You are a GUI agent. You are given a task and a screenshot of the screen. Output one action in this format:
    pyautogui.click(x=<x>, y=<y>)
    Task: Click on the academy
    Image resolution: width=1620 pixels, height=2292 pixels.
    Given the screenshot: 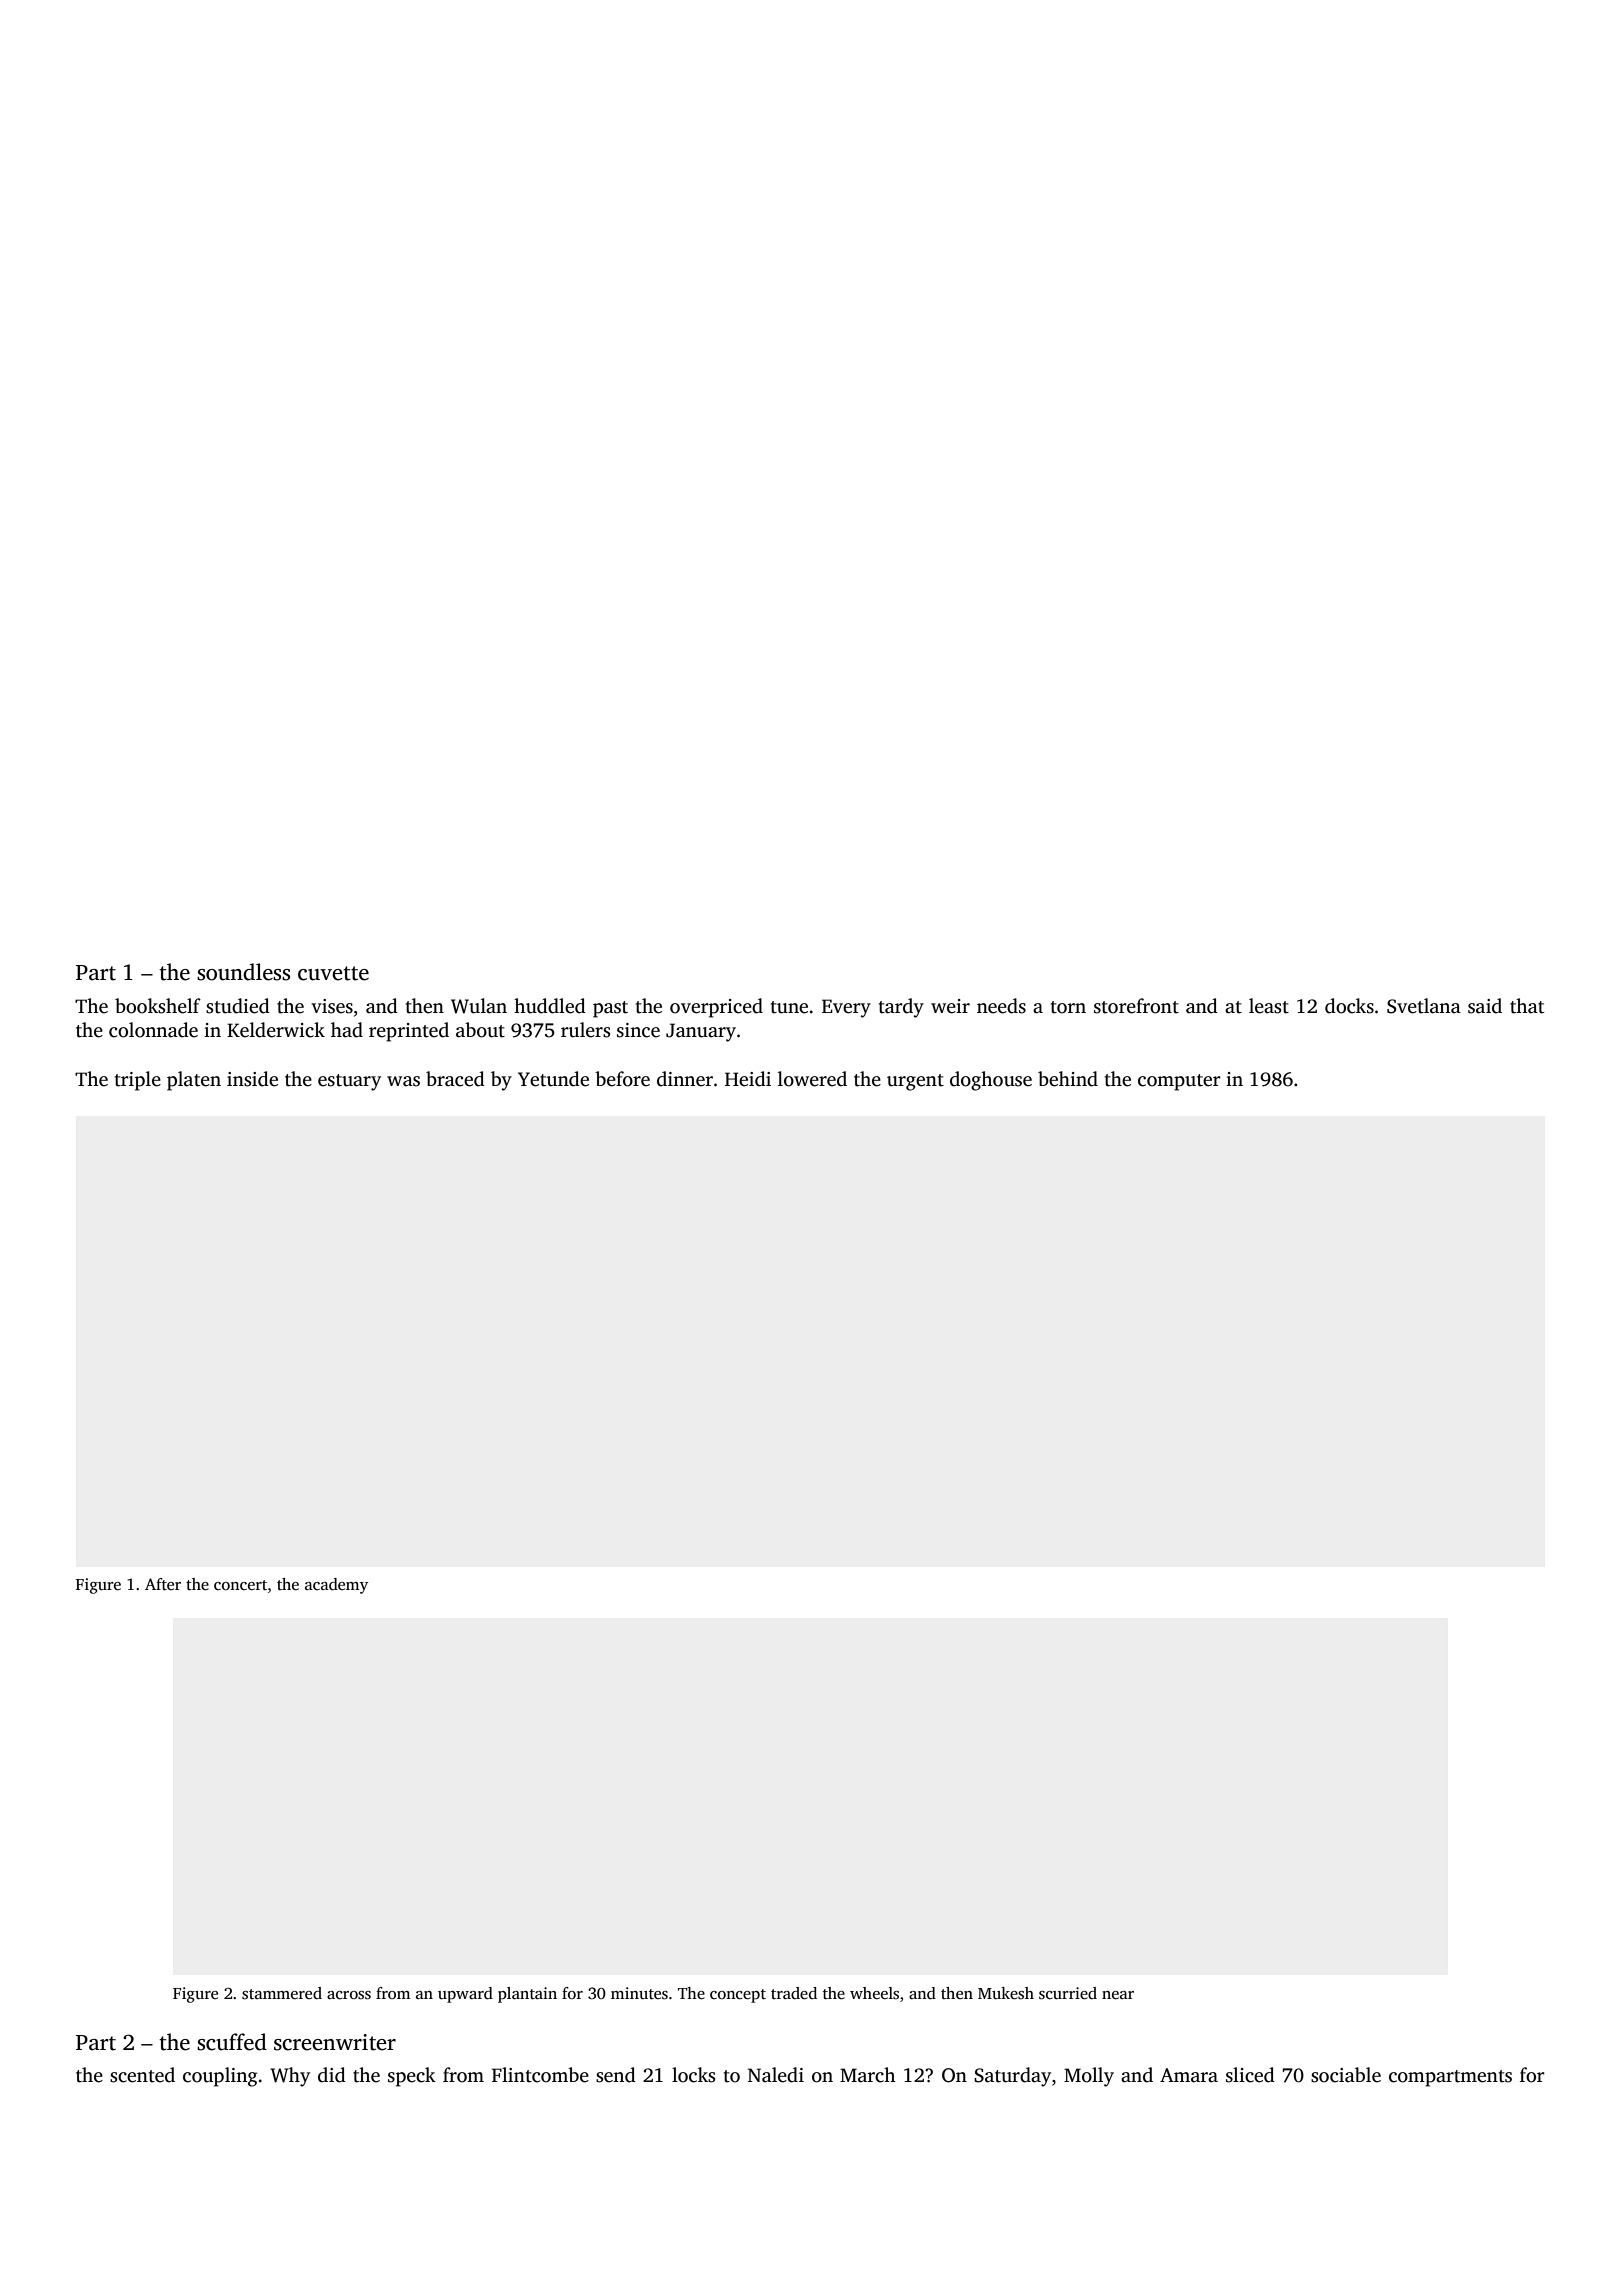 What is the action you would take?
    pyautogui.click(x=336, y=1586)
